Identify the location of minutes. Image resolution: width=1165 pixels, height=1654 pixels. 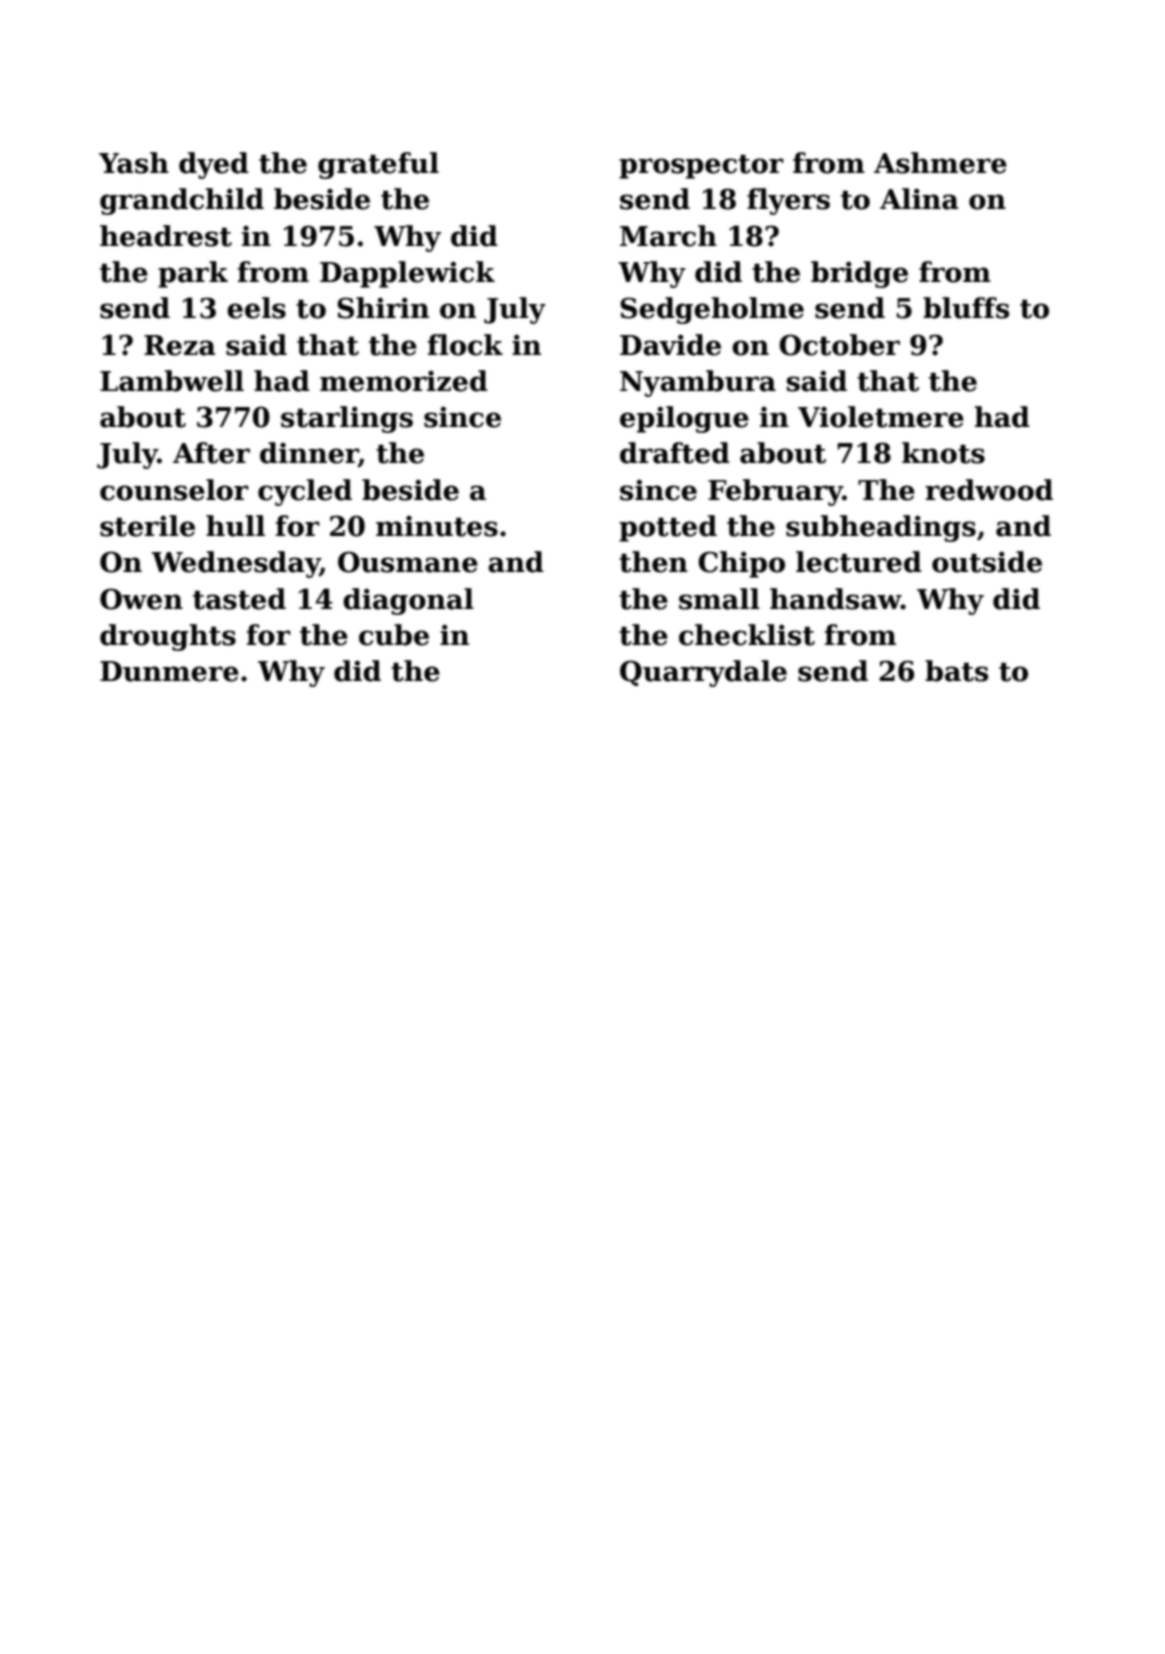
(437, 526).
